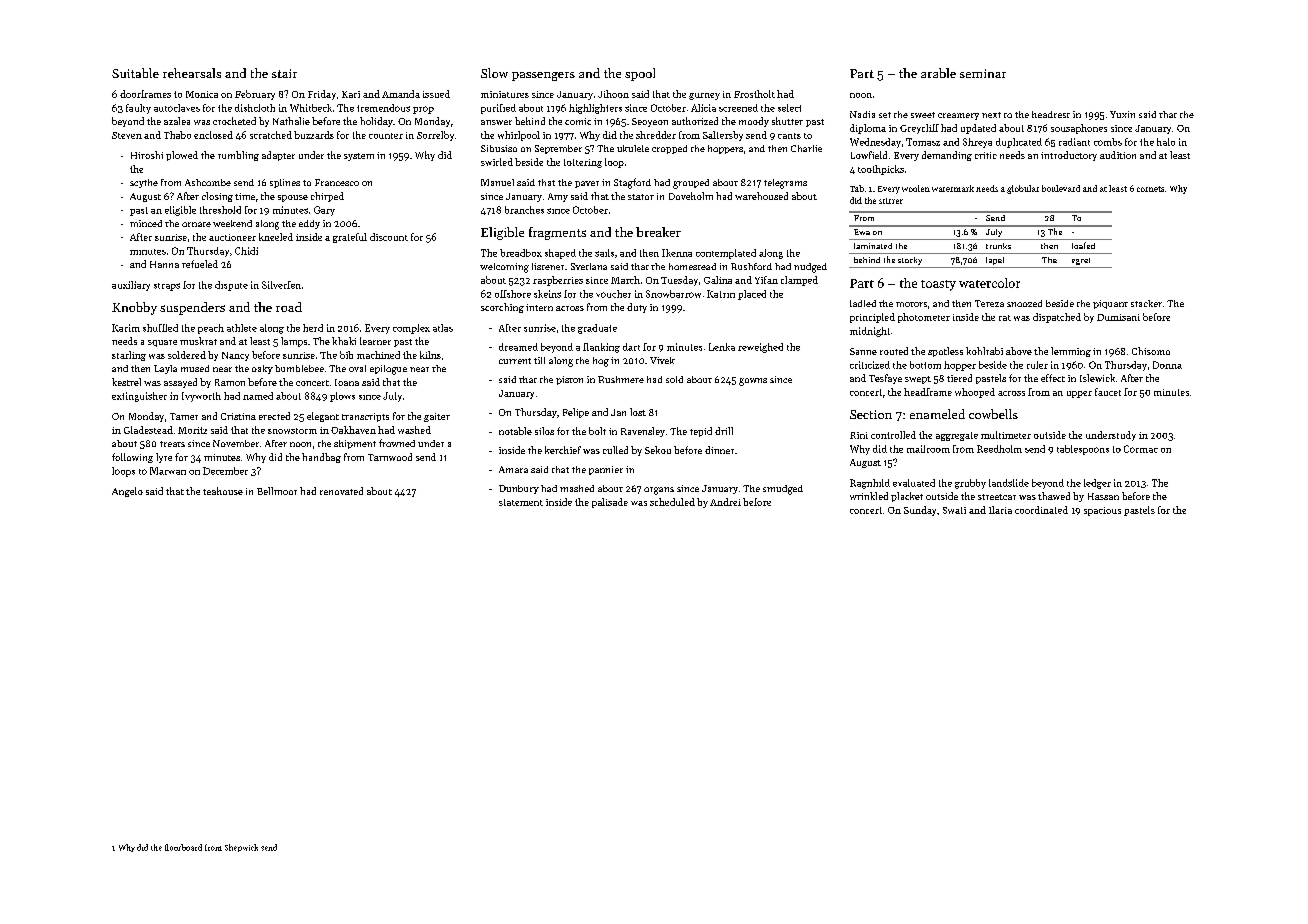 The image size is (1308, 924). Describe the element at coordinates (938, 73) in the image. I see `arable` at that location.
